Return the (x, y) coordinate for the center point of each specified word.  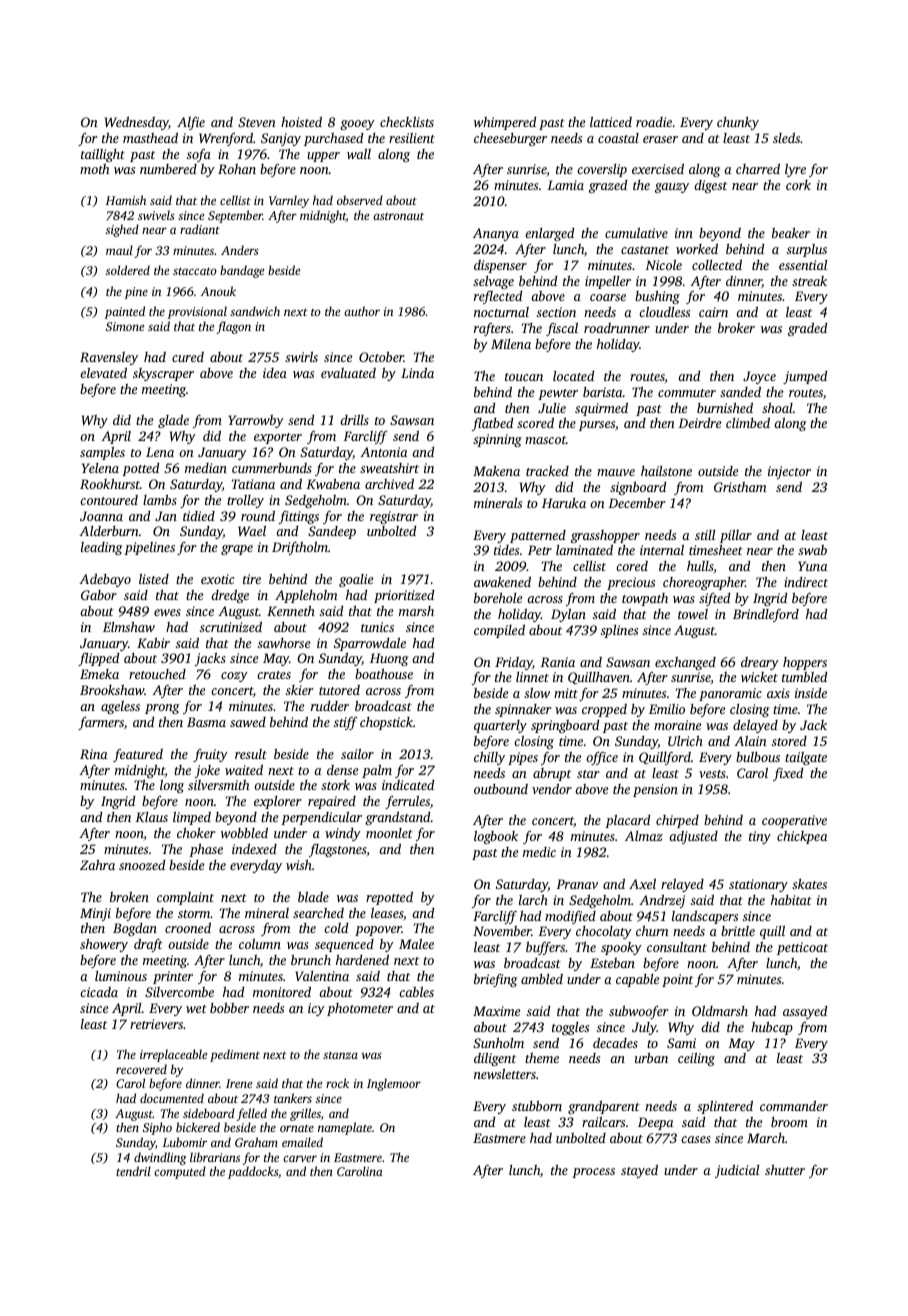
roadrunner (617, 328)
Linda (417, 373)
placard (627, 821)
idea (275, 373)
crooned (188, 928)
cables (416, 992)
